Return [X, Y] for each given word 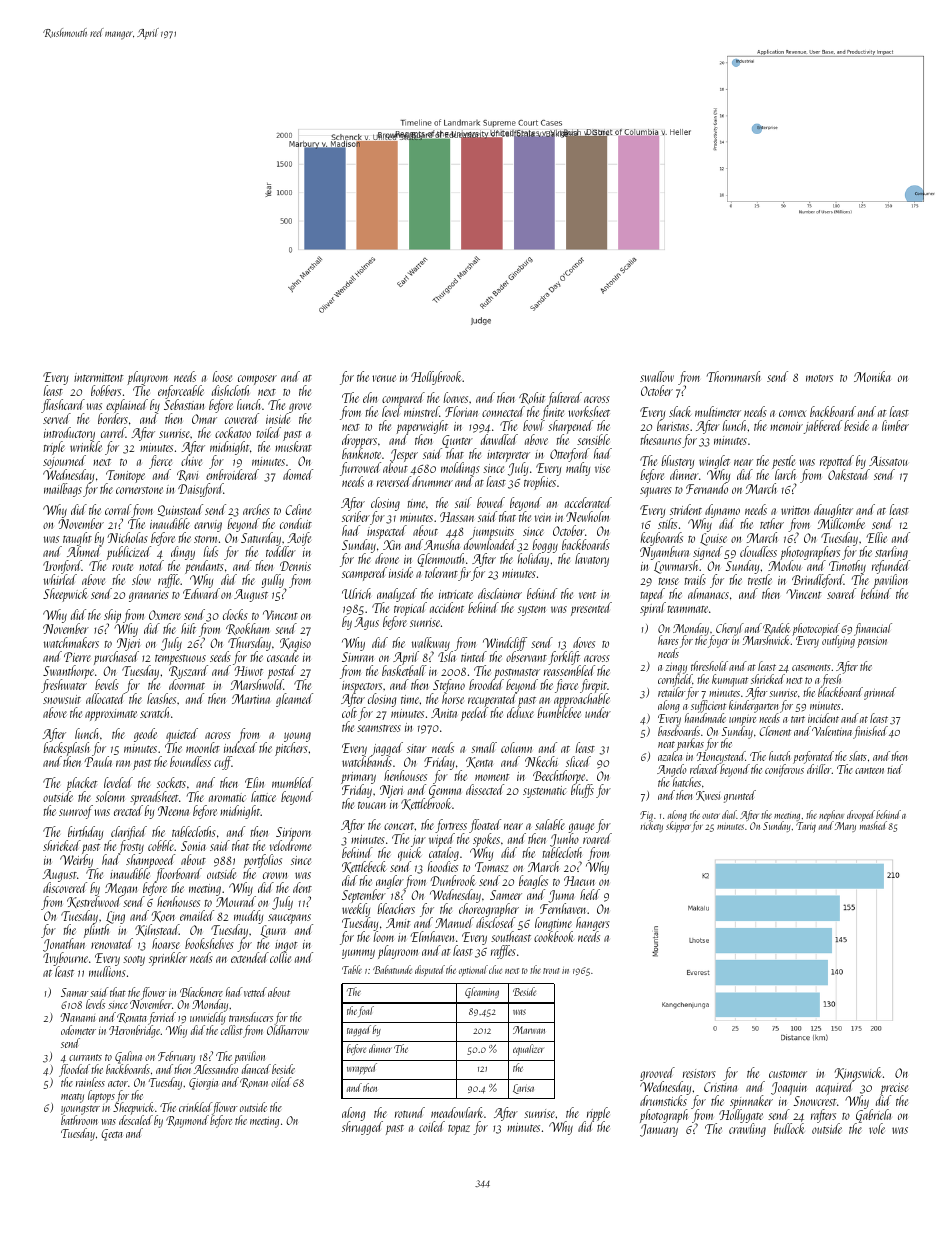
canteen [869, 770]
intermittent [98, 377]
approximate [111, 715]
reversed [394, 481]
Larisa [523, 1089]
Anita [444, 713]
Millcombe [841, 523]
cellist [232, 1030]
